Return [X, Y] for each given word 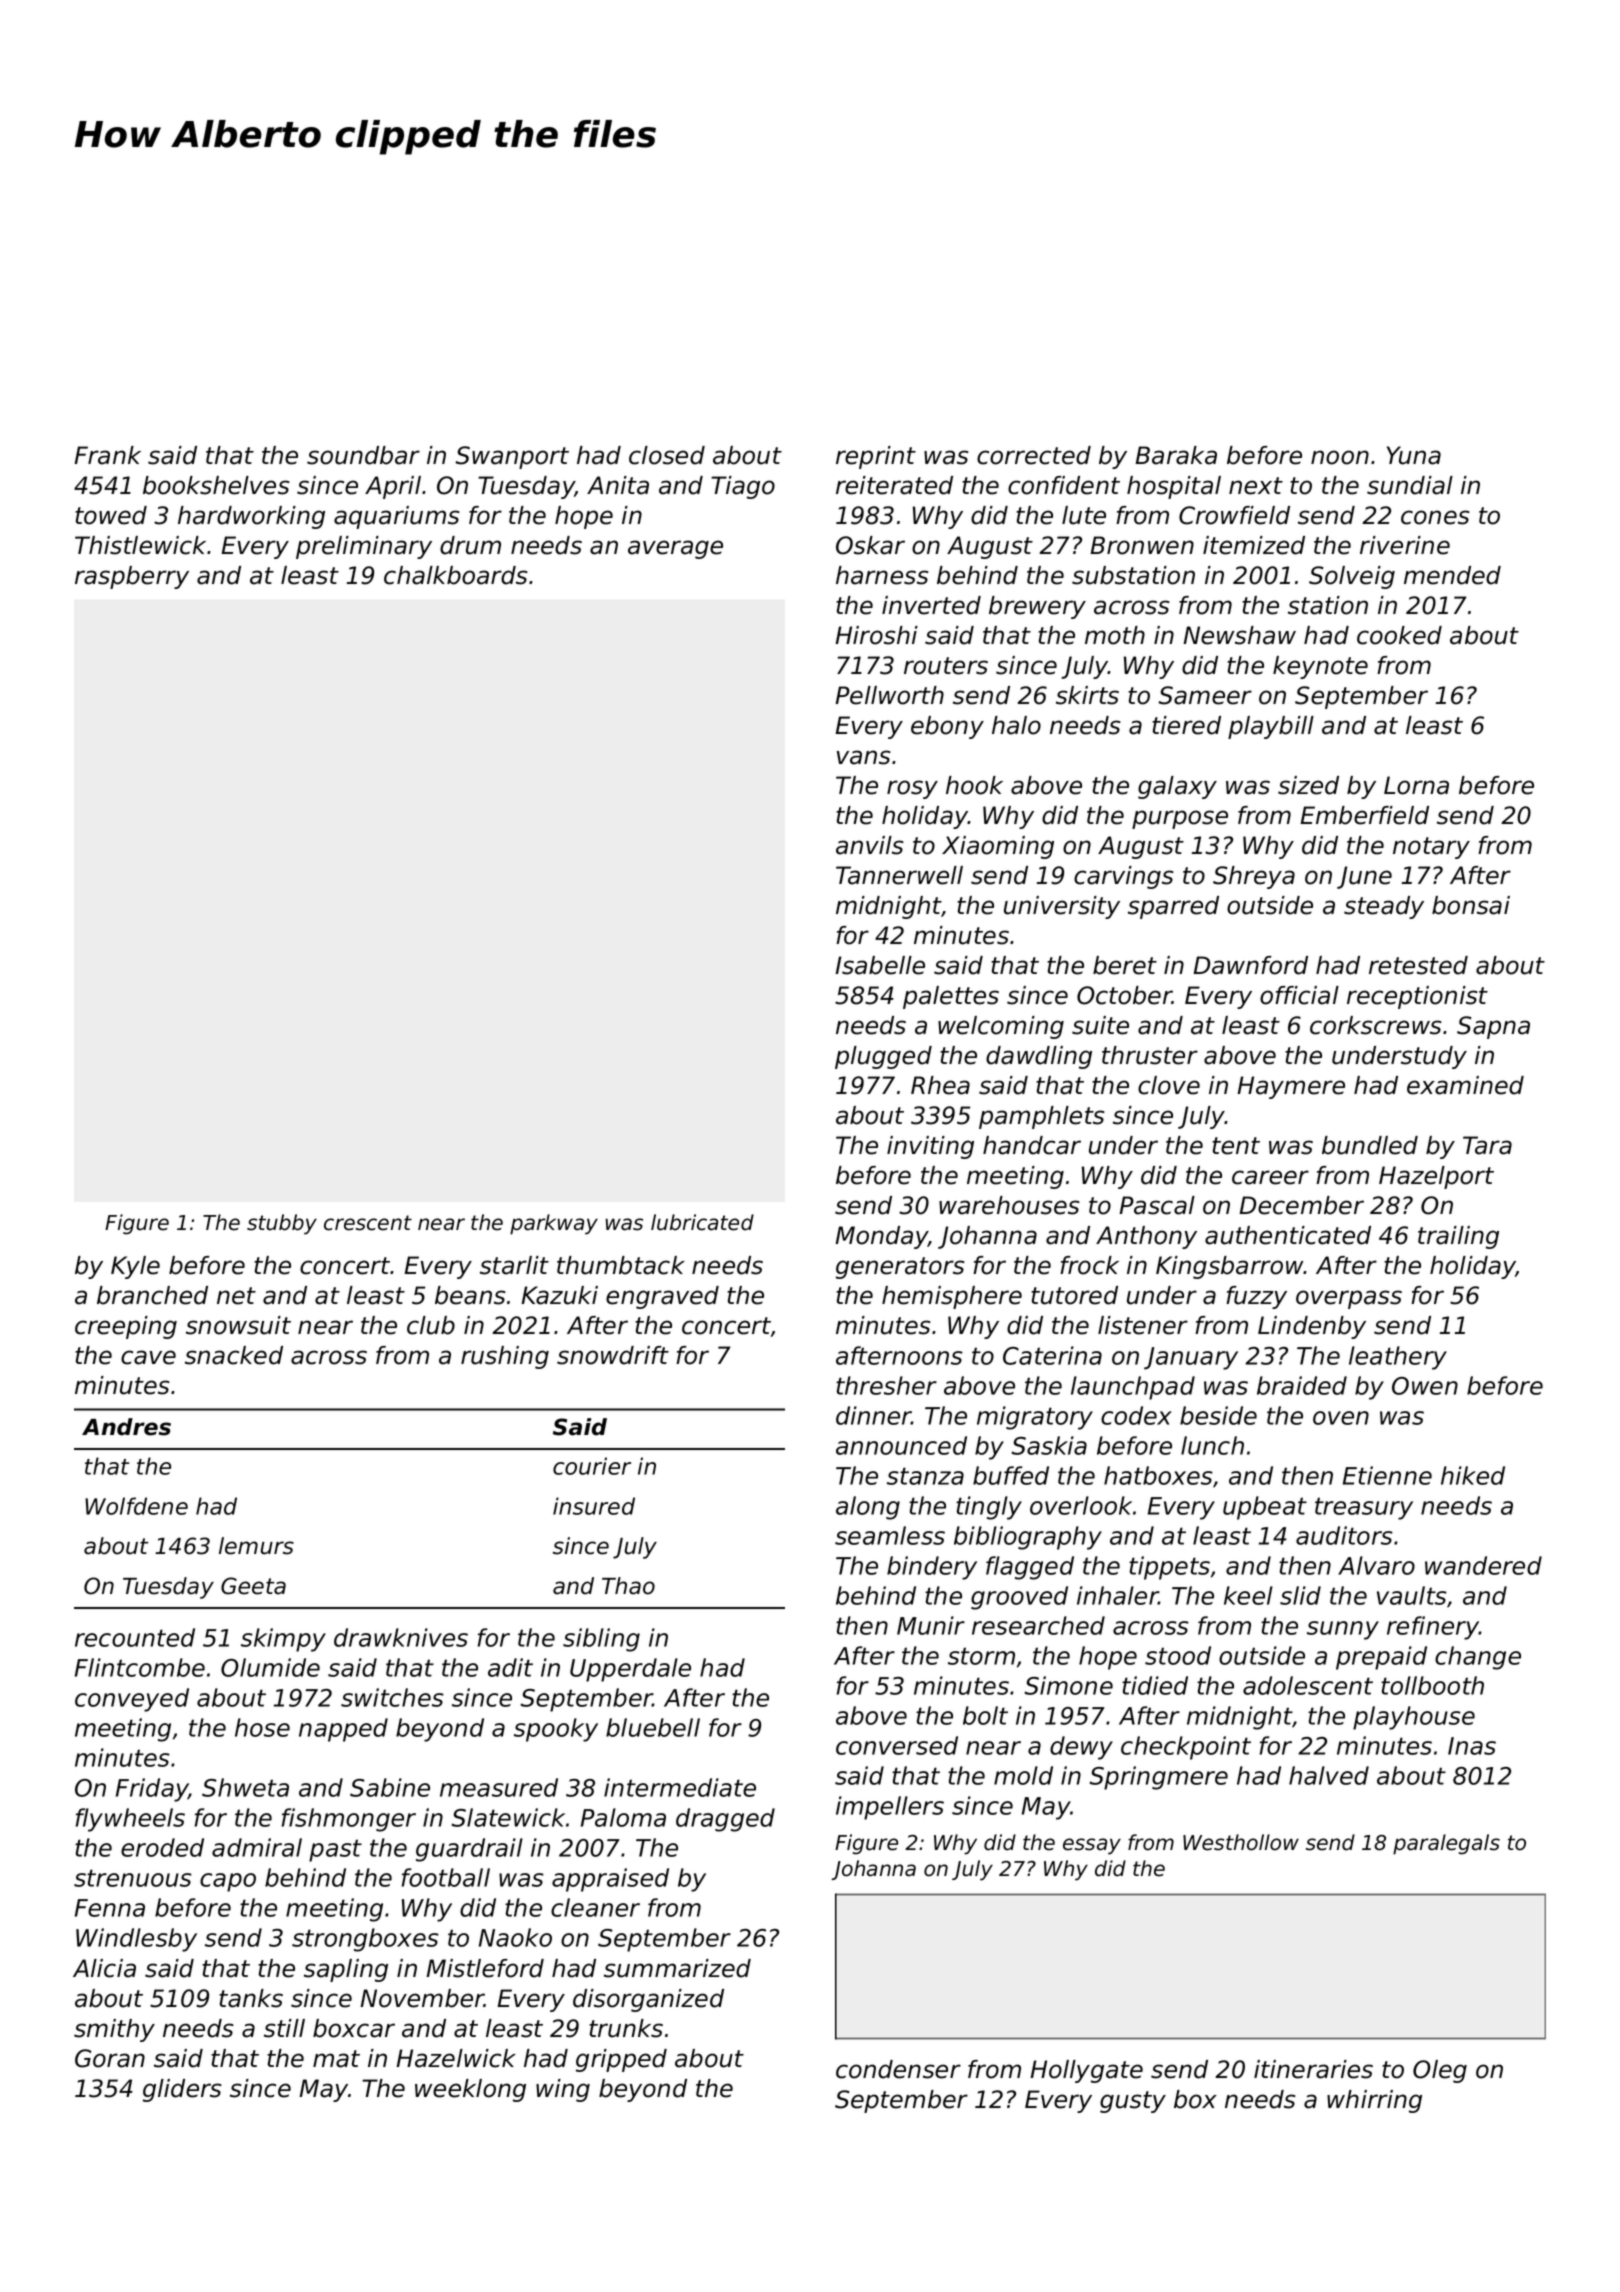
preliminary [364, 547]
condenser [898, 2069]
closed [667, 455]
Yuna [1414, 455]
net [236, 1296]
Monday [881, 1237]
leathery [1398, 1358]
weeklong [470, 2090]
